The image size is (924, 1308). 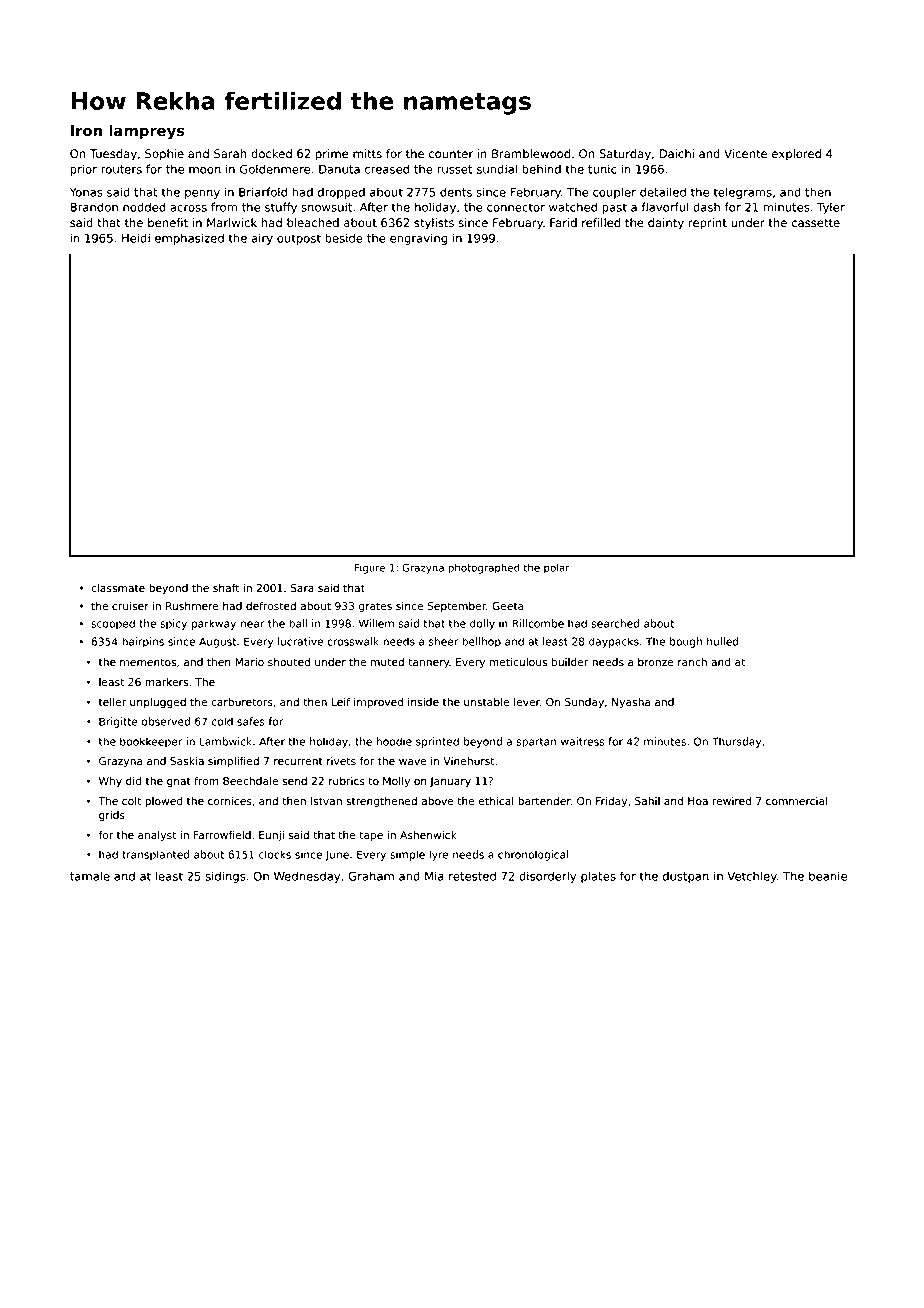 I want to click on engraving, so click(x=419, y=239).
